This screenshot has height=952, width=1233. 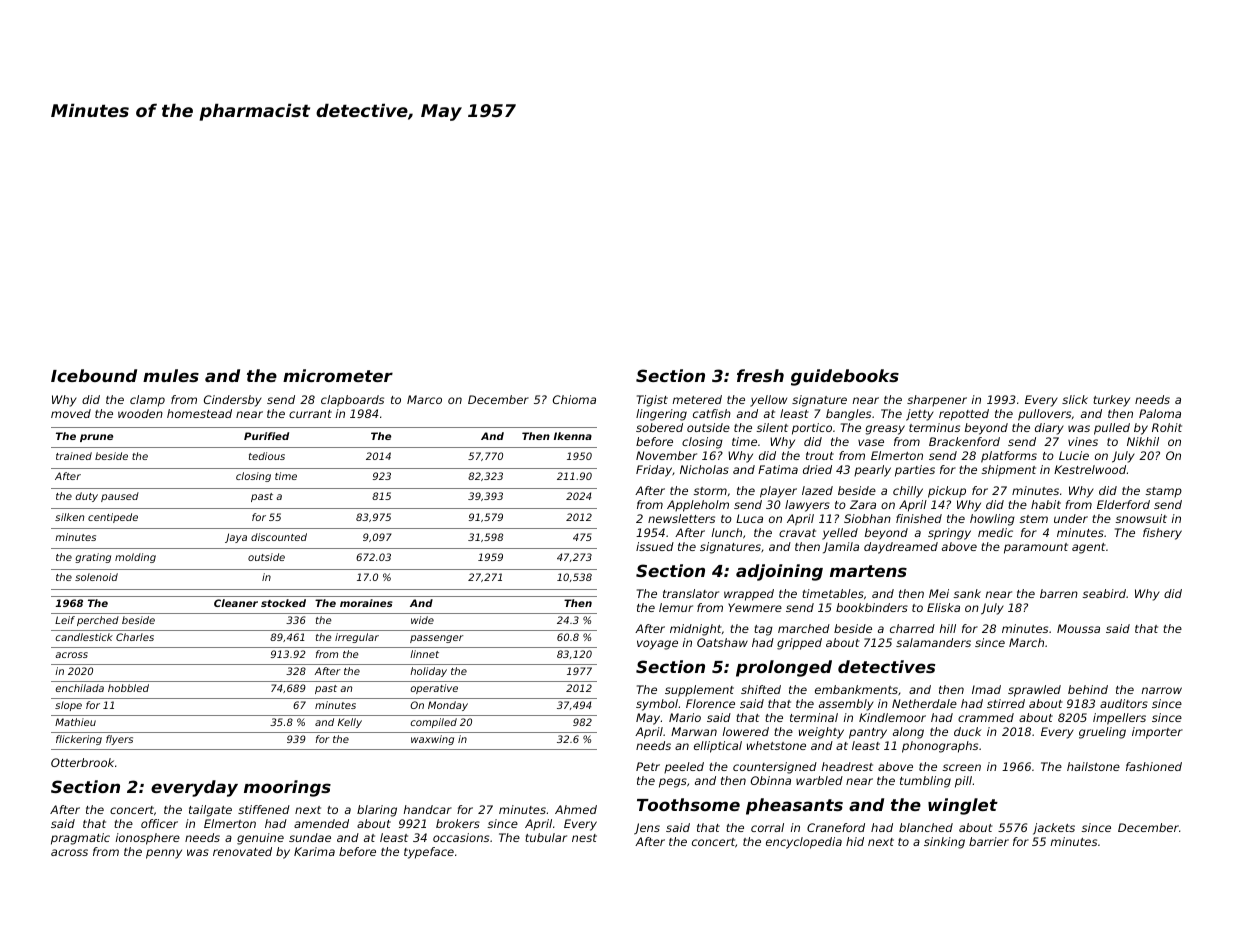 What do you see at coordinates (1036, 548) in the screenshot?
I see `paramount` at bounding box center [1036, 548].
